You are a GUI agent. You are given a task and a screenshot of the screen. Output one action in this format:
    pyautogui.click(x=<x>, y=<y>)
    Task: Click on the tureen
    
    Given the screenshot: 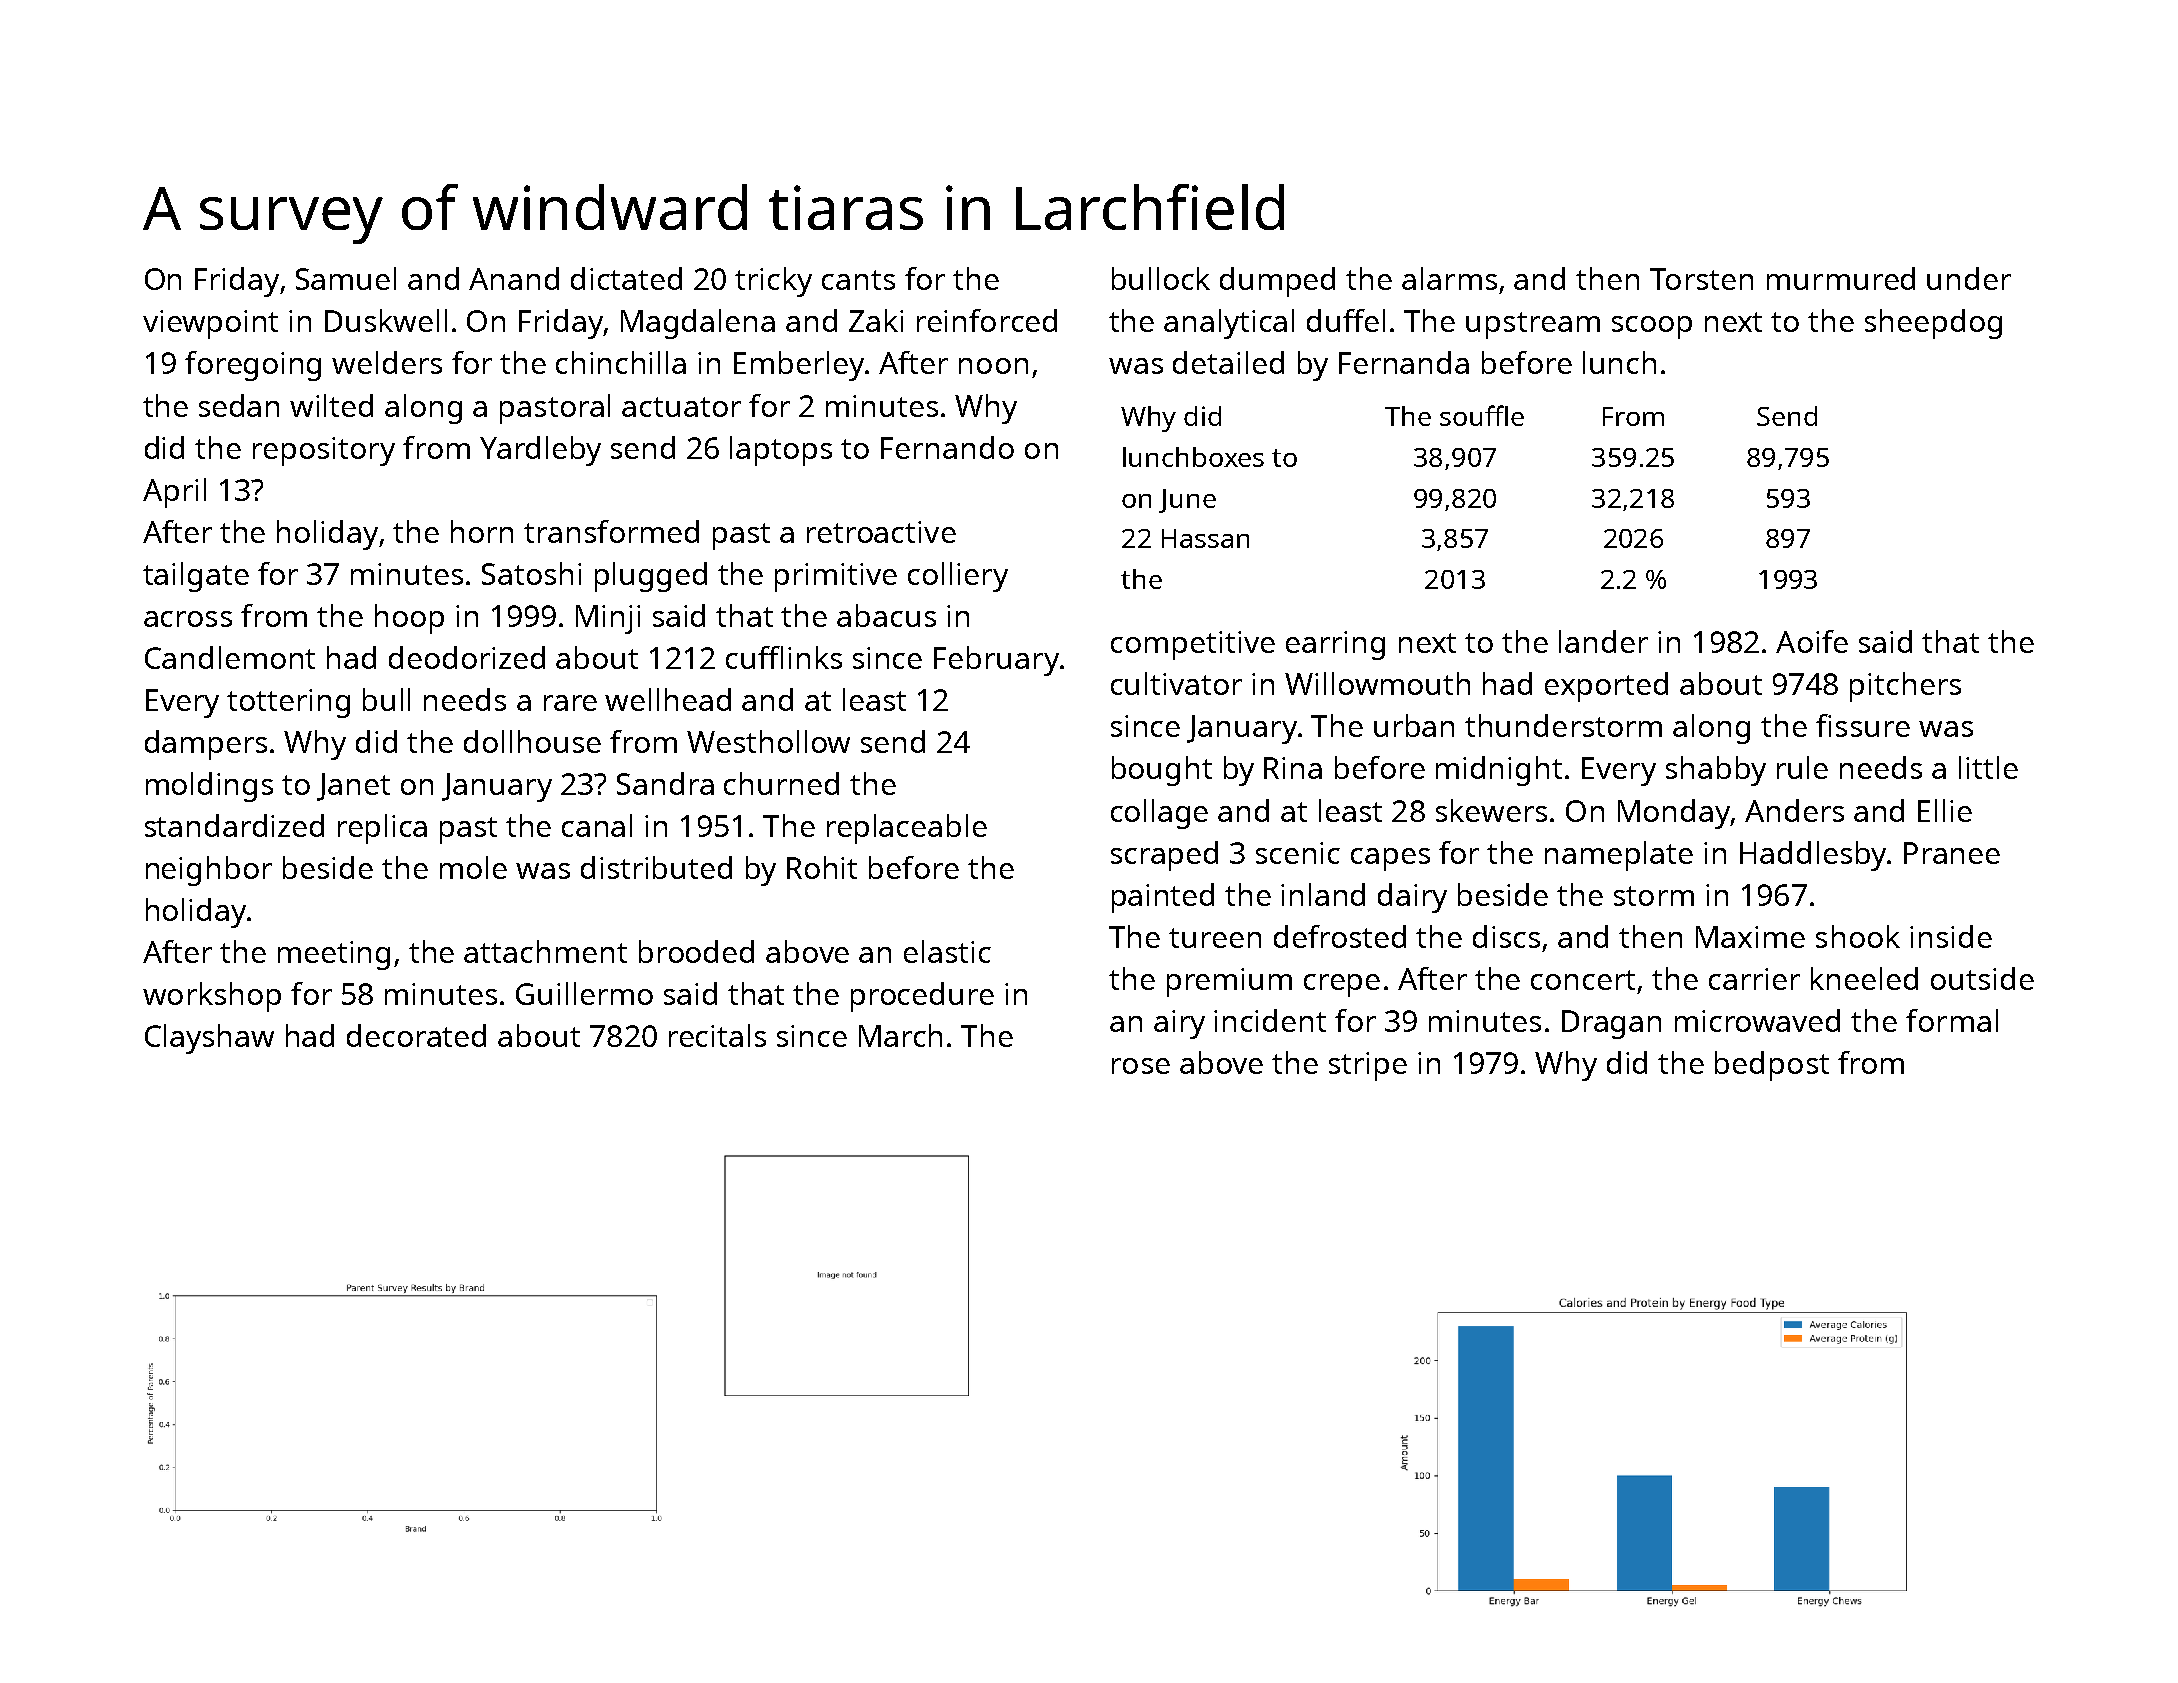 What is the action you would take?
    pyautogui.click(x=1215, y=938)
